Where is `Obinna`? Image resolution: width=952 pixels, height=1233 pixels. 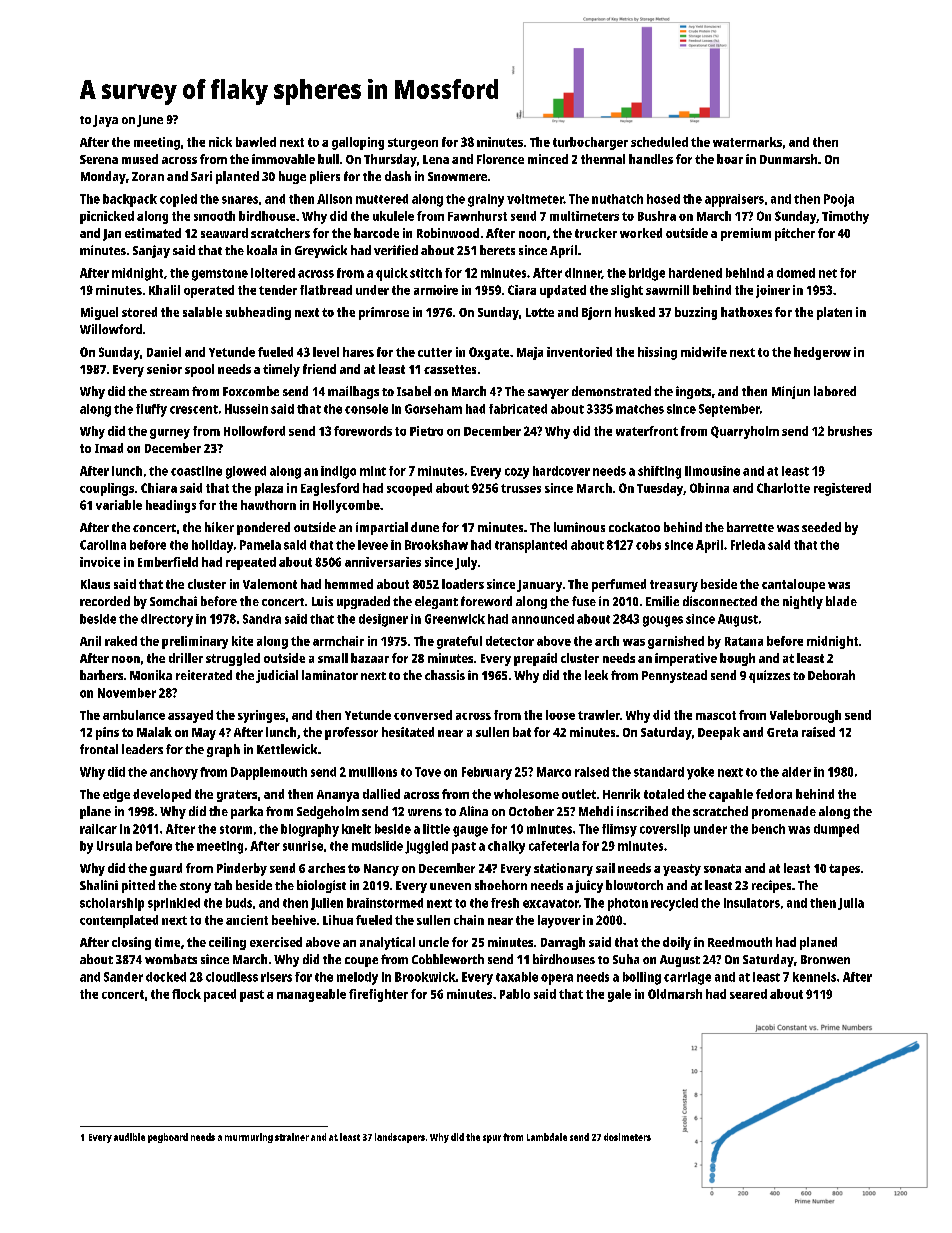
Obinna is located at coordinates (709, 488).
